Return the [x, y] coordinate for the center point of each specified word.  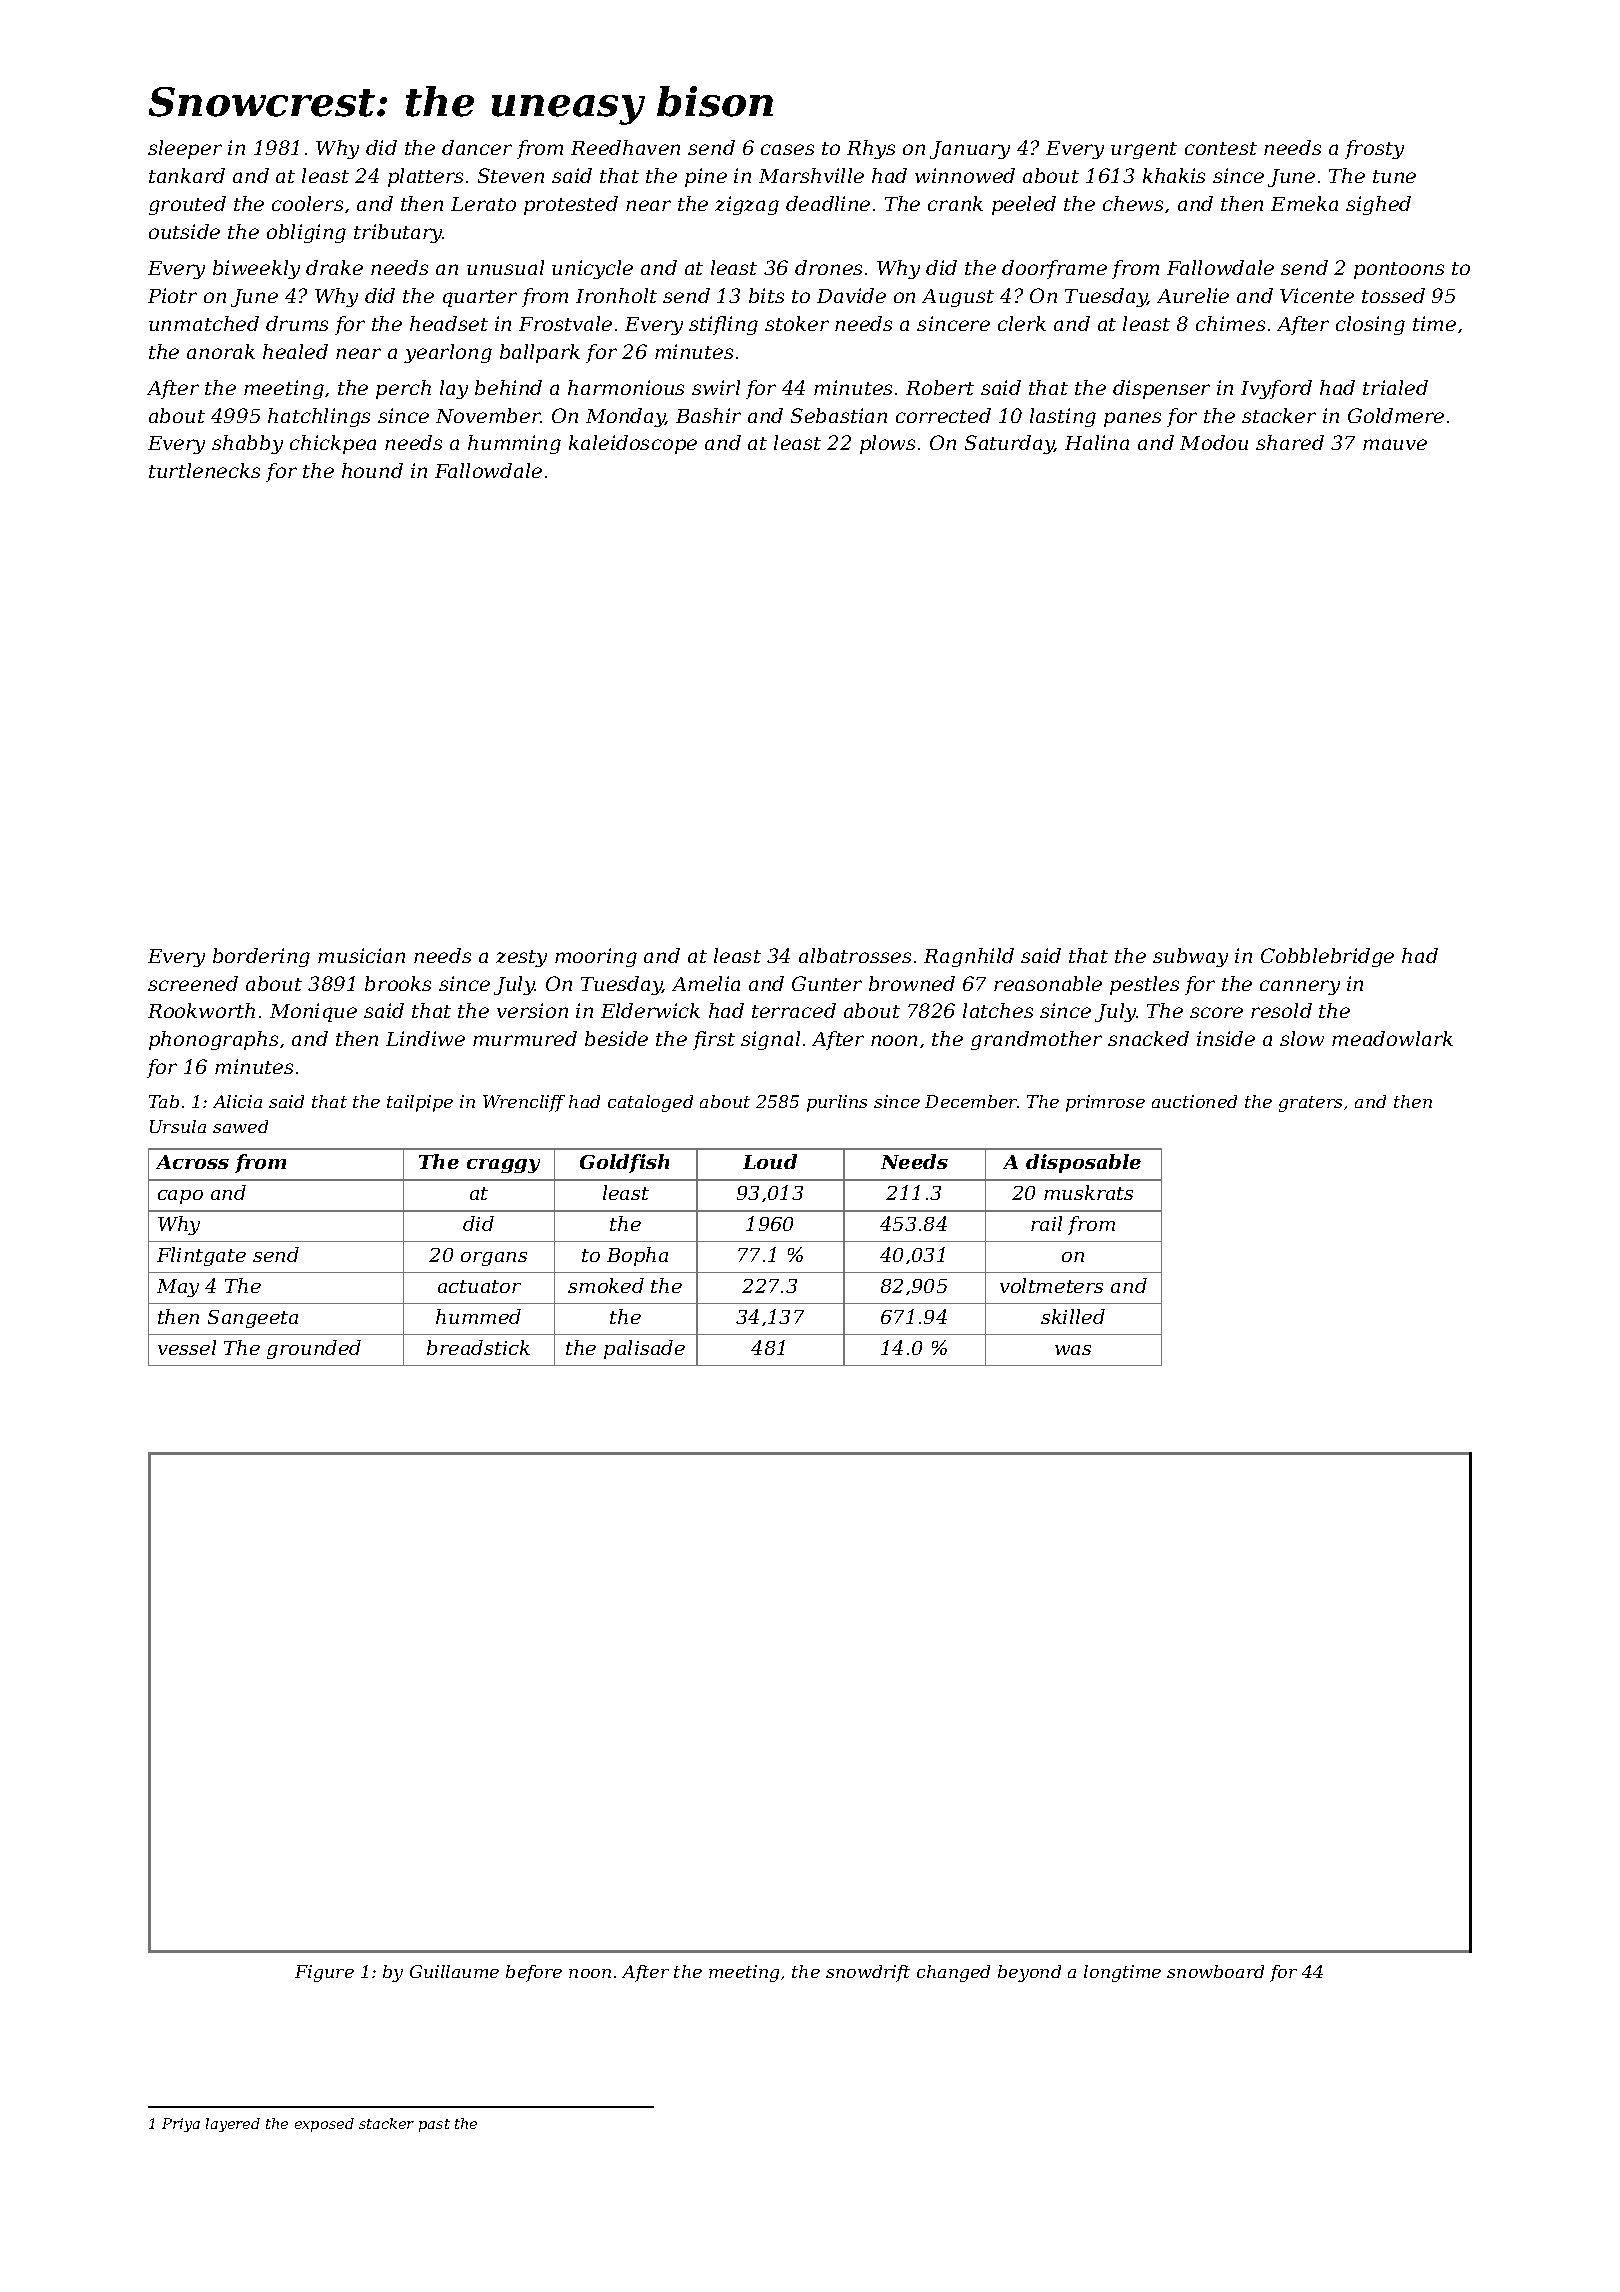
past [434, 2125]
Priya [181, 2125]
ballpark [540, 353]
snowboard [1215, 1971]
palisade [644, 1349]
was [1073, 1350]
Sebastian [839, 415]
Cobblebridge [1327, 957]
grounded [314, 1349]
